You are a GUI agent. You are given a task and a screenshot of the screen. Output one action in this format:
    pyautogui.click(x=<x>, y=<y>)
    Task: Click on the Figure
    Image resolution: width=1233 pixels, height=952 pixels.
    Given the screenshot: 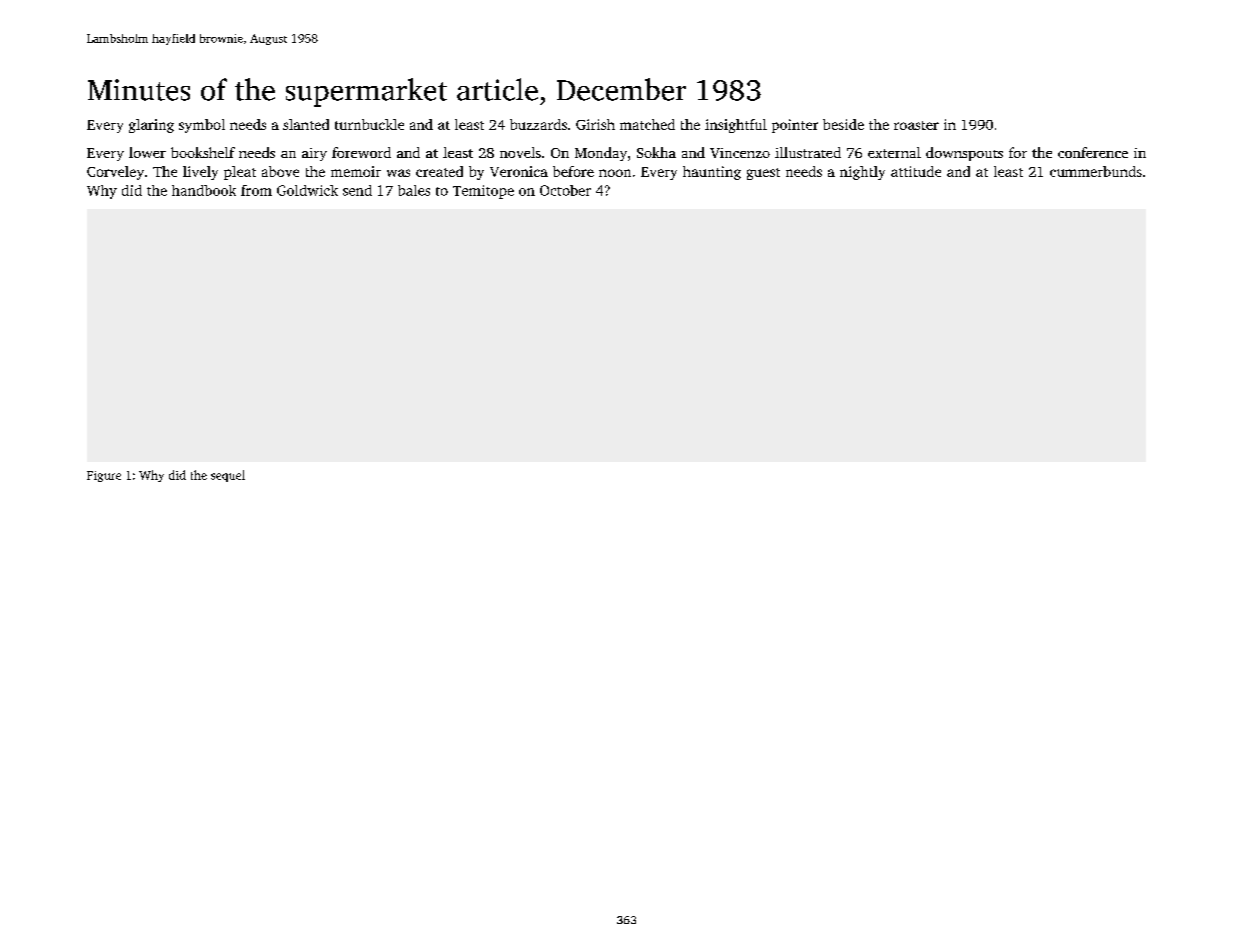 What is the action you would take?
    pyautogui.click(x=104, y=476)
